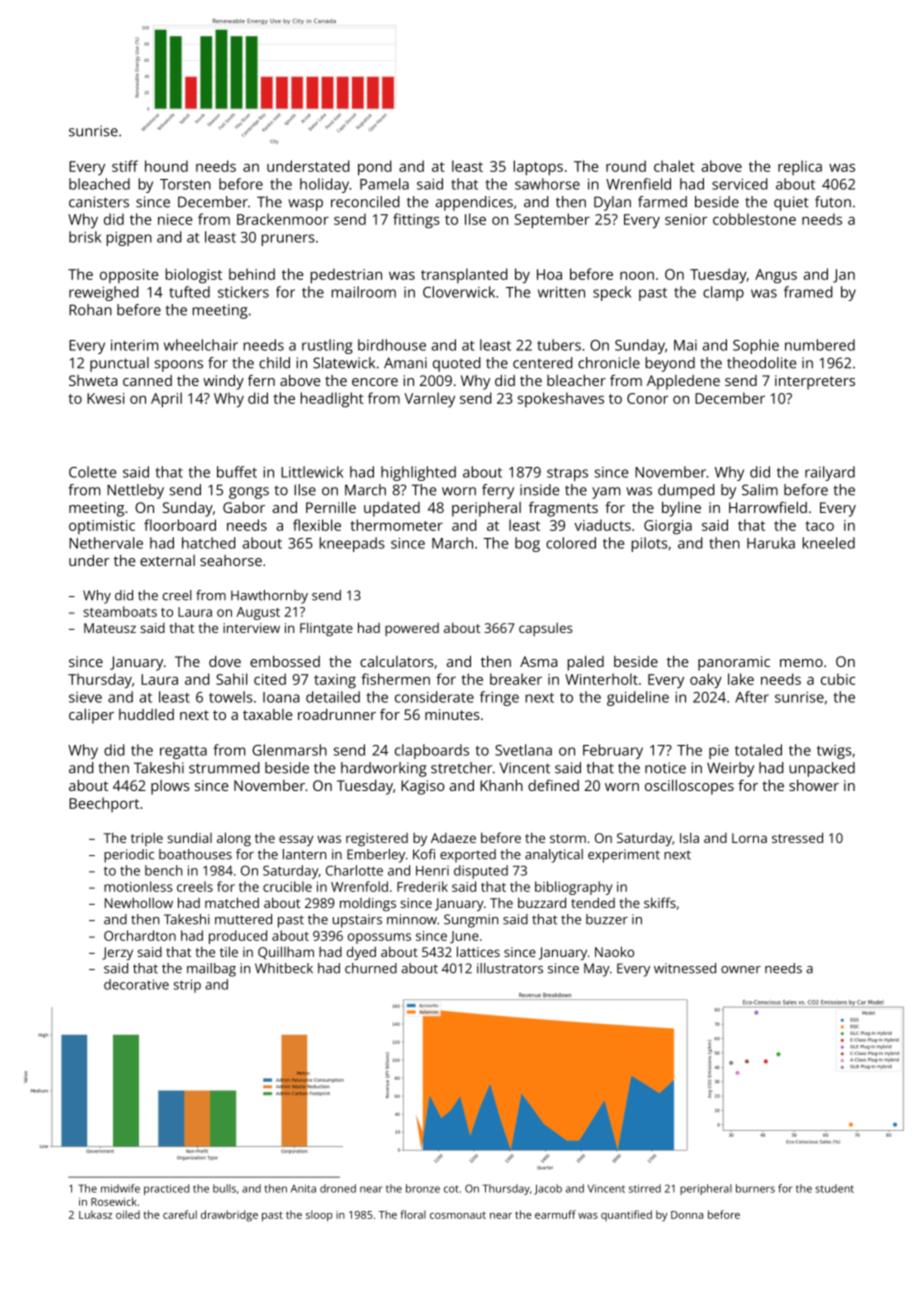 The image size is (924, 1308). Describe the element at coordinates (136, 984) in the screenshot. I see `decorative` at that location.
